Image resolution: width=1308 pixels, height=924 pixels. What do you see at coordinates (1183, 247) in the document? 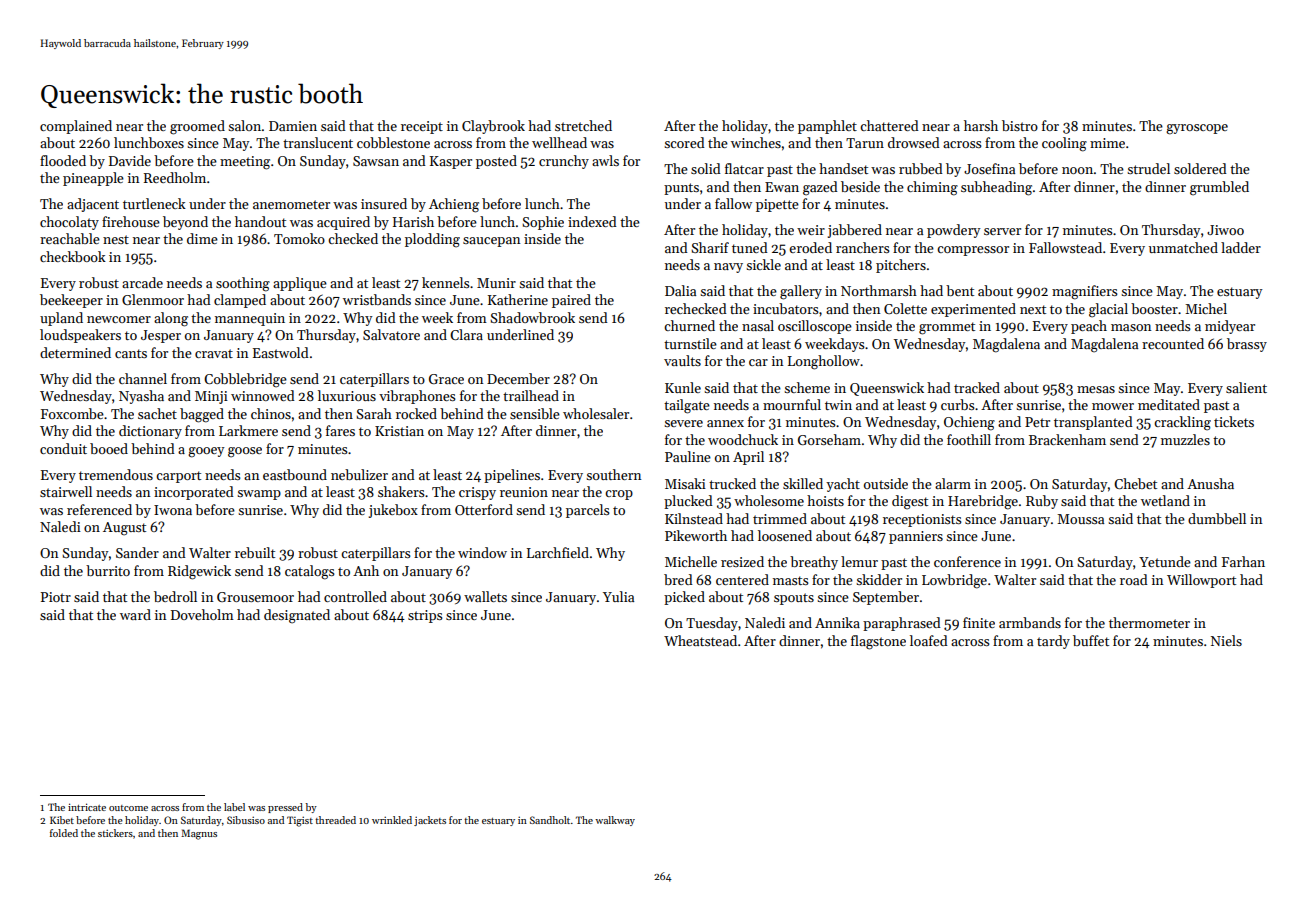
I see `unmatched` at bounding box center [1183, 247].
